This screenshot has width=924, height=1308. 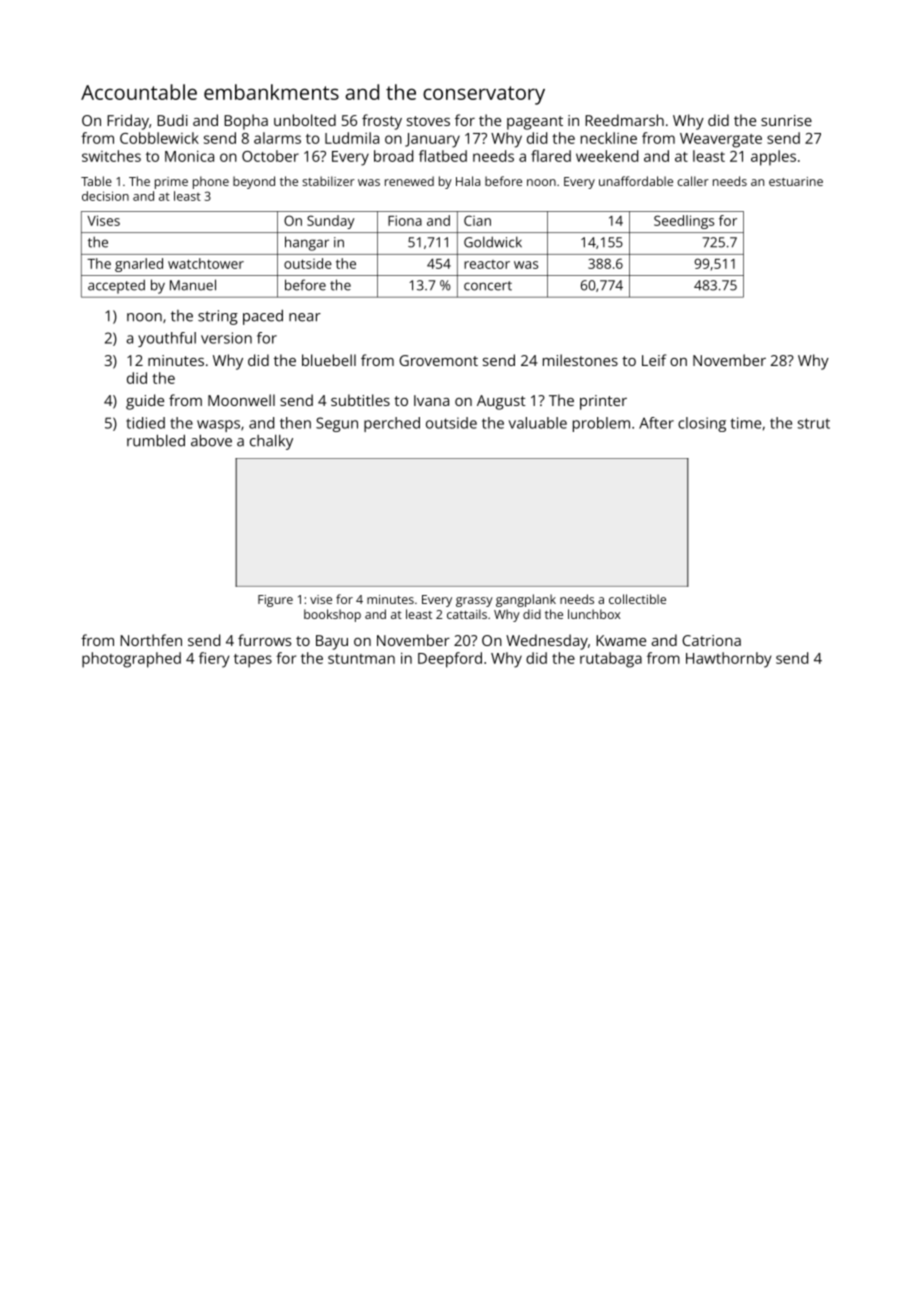 What do you see at coordinates (450, 660) in the screenshot?
I see `Deepford` at bounding box center [450, 660].
